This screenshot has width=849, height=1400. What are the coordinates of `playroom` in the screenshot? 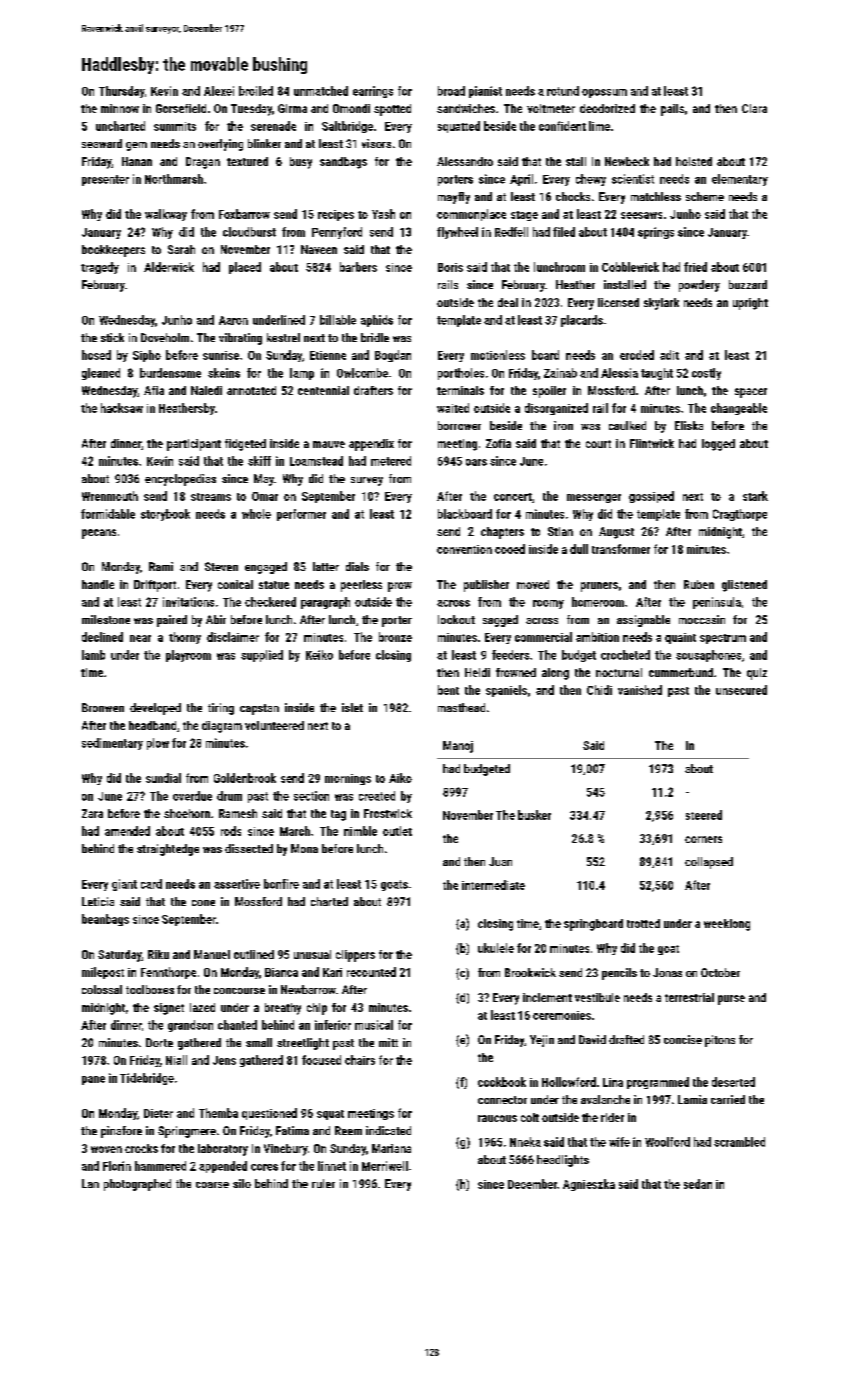 It's located at (188, 656).
